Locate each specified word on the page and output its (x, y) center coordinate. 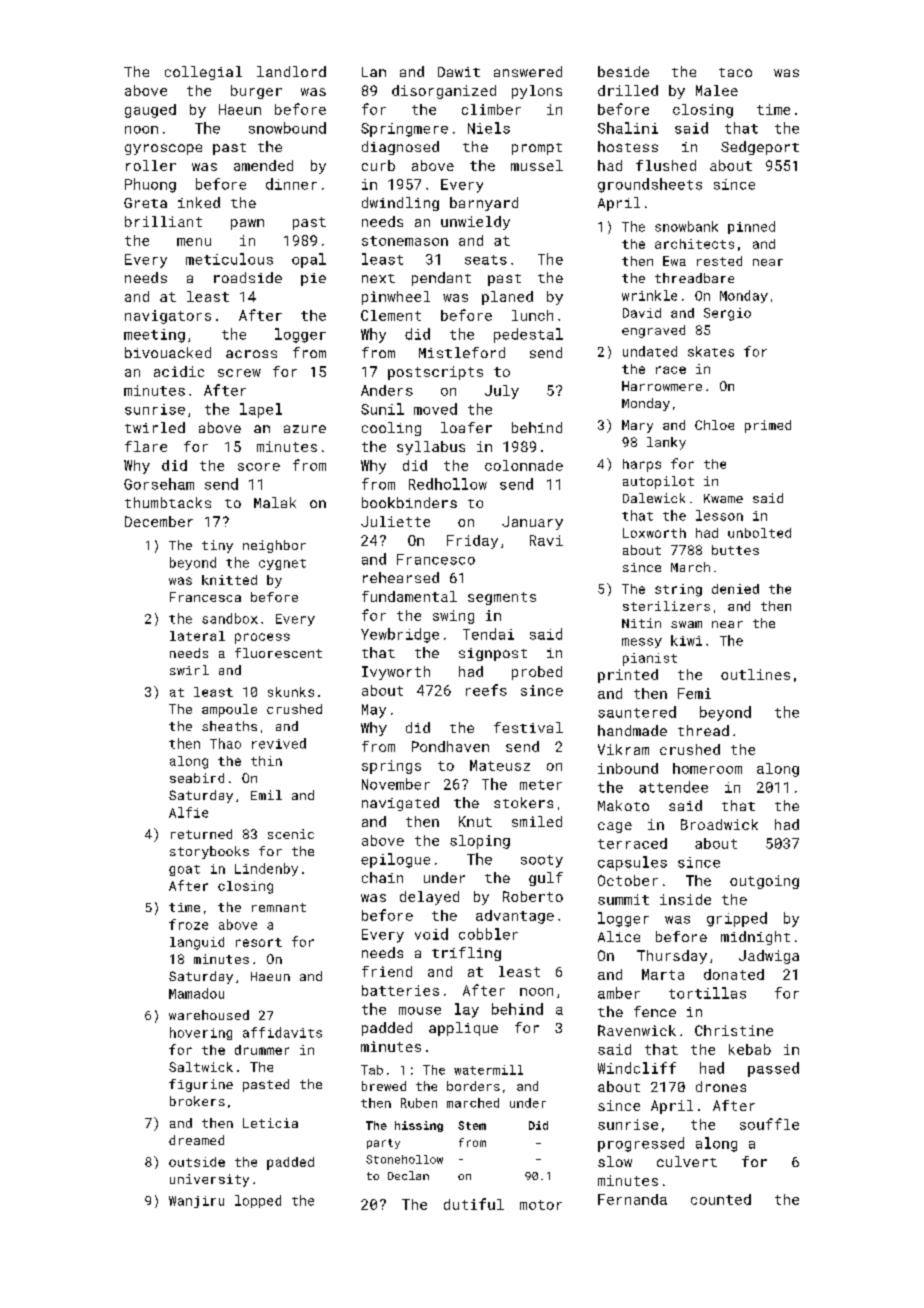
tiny (217, 546)
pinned (751, 227)
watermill (488, 1070)
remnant (279, 907)
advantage (515, 917)
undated (650, 351)
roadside (248, 277)
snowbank (686, 226)
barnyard (484, 204)
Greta (145, 203)
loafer (466, 427)
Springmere (404, 130)
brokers (197, 1101)
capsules (632, 863)
